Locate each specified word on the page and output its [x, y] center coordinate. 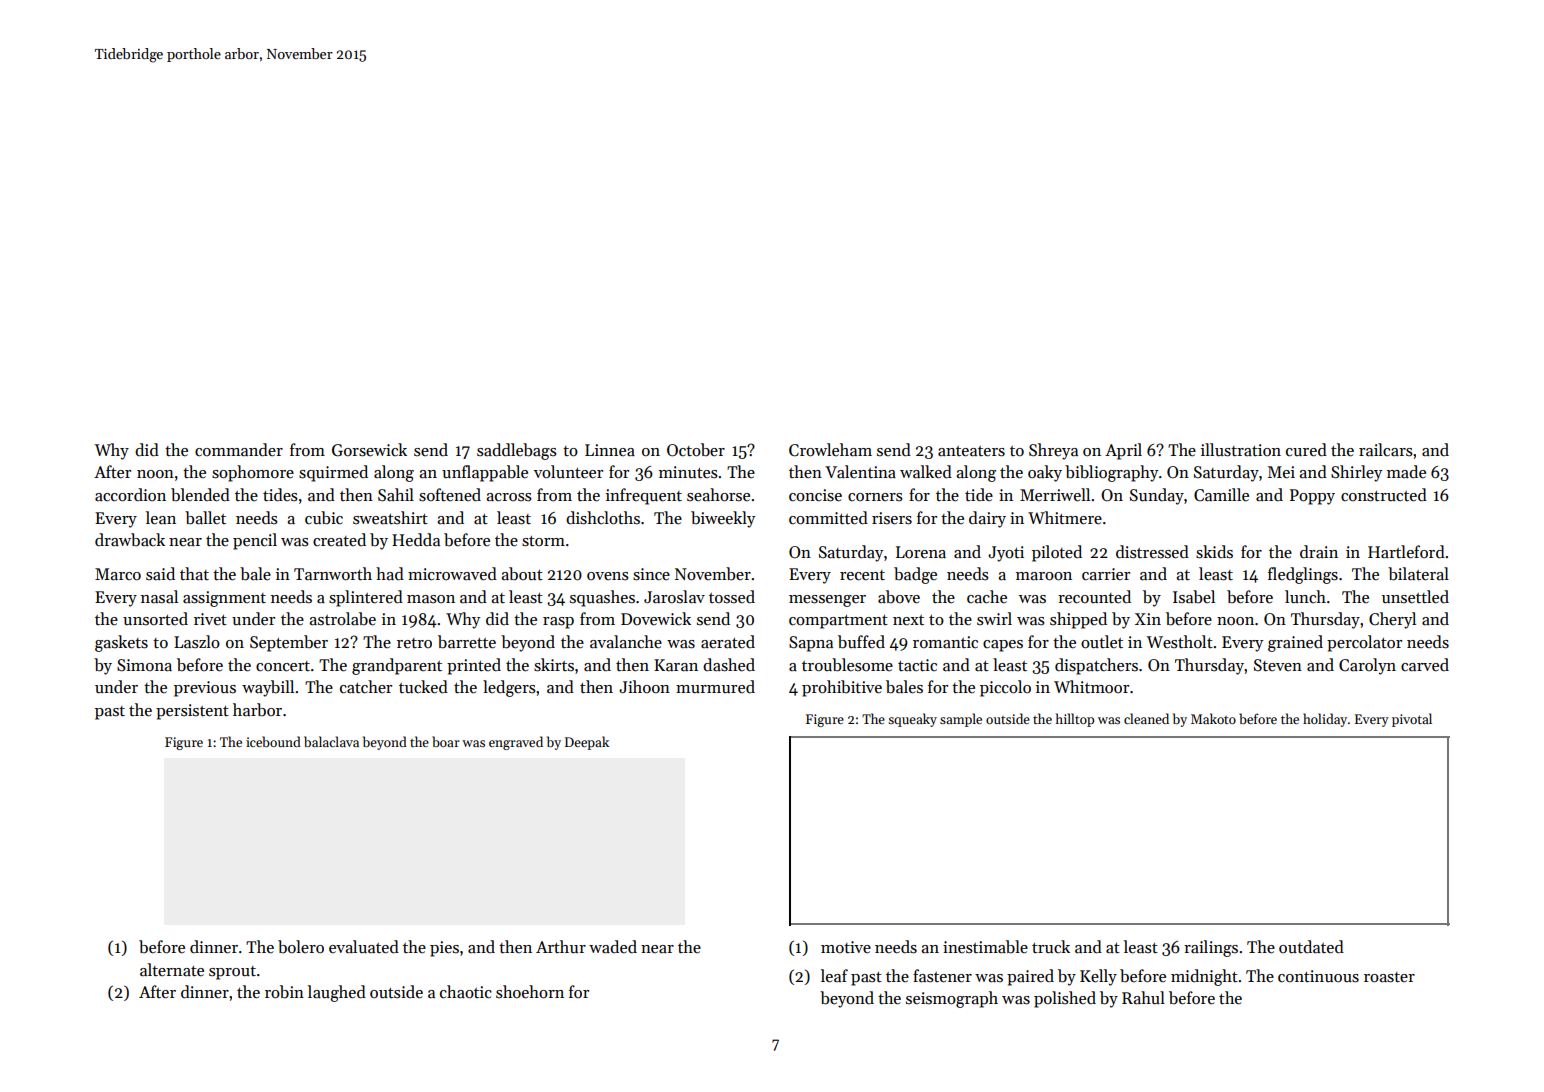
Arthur [561, 946]
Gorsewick [369, 450]
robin [284, 992]
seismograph [952, 999]
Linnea [610, 450]
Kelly [1098, 977]
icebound [273, 741]
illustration [1241, 450]
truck [1051, 946]
